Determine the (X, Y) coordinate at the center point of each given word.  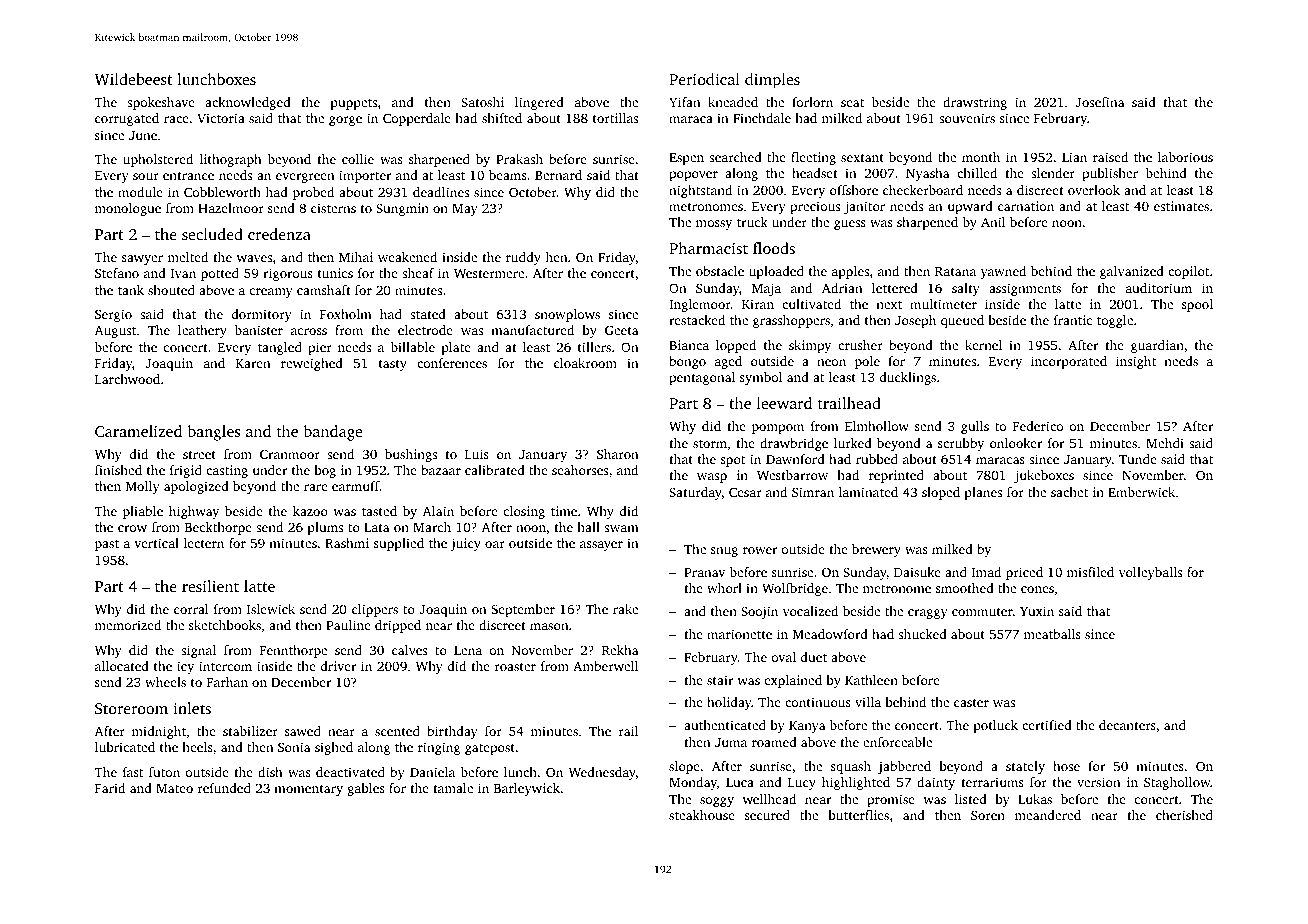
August (115, 332)
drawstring (975, 103)
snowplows (567, 315)
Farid (110, 788)
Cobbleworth (222, 192)
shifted (502, 118)
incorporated (1069, 362)
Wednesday (602, 773)
